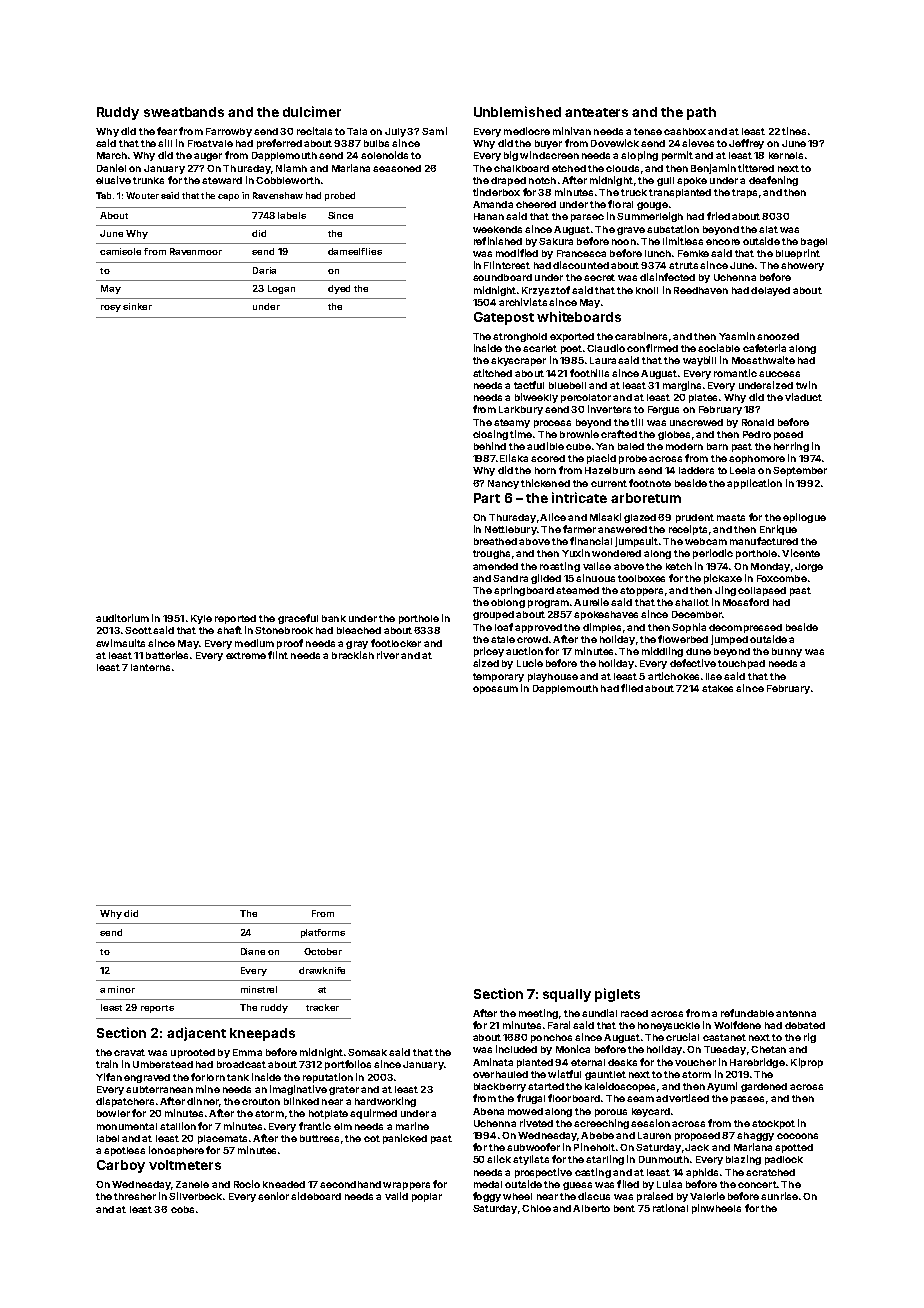  I want to click on extreme, so click(246, 655).
